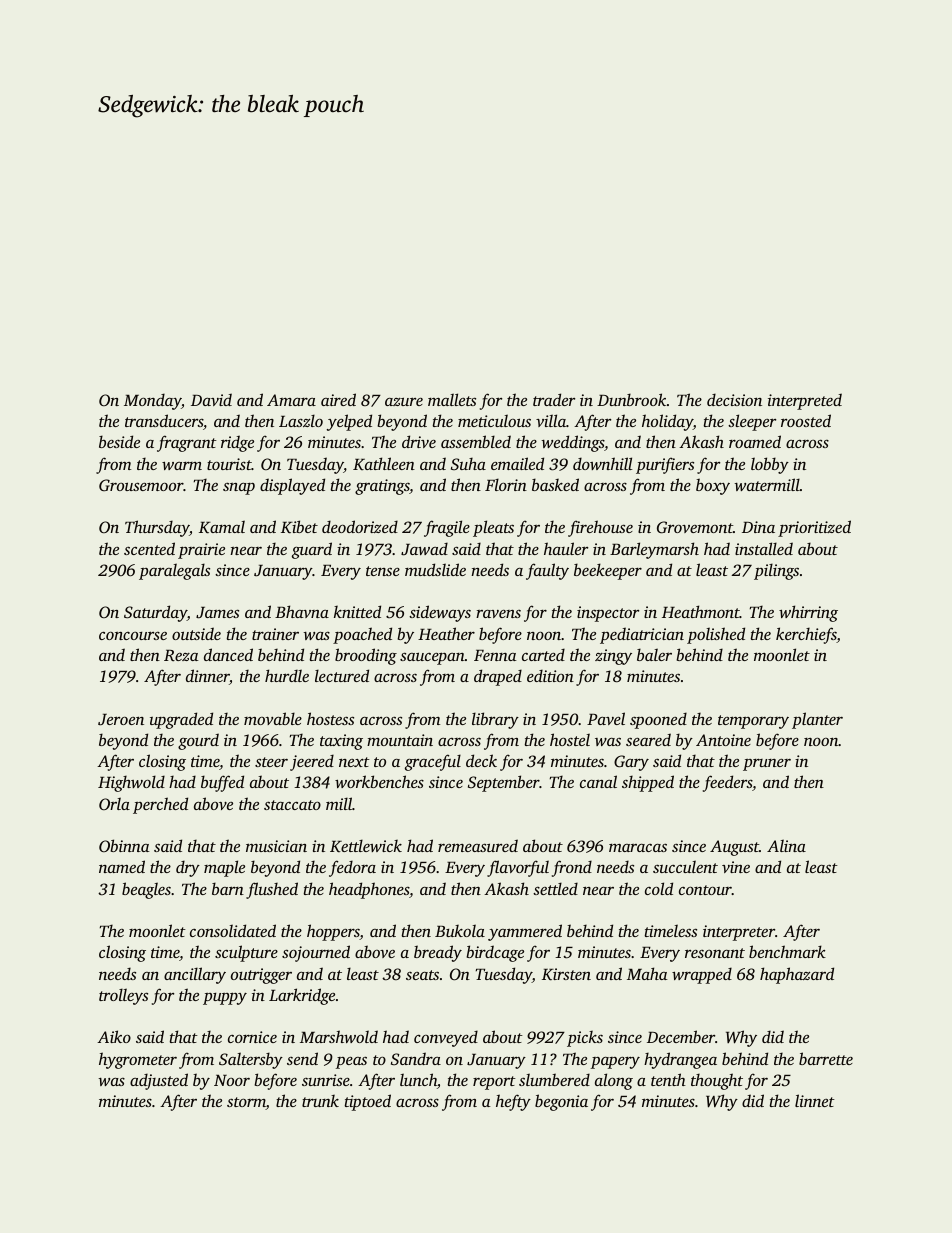 The width and height of the screenshot is (952, 1233). Describe the element at coordinates (468, 464) in the screenshot. I see `Suha` at that location.
